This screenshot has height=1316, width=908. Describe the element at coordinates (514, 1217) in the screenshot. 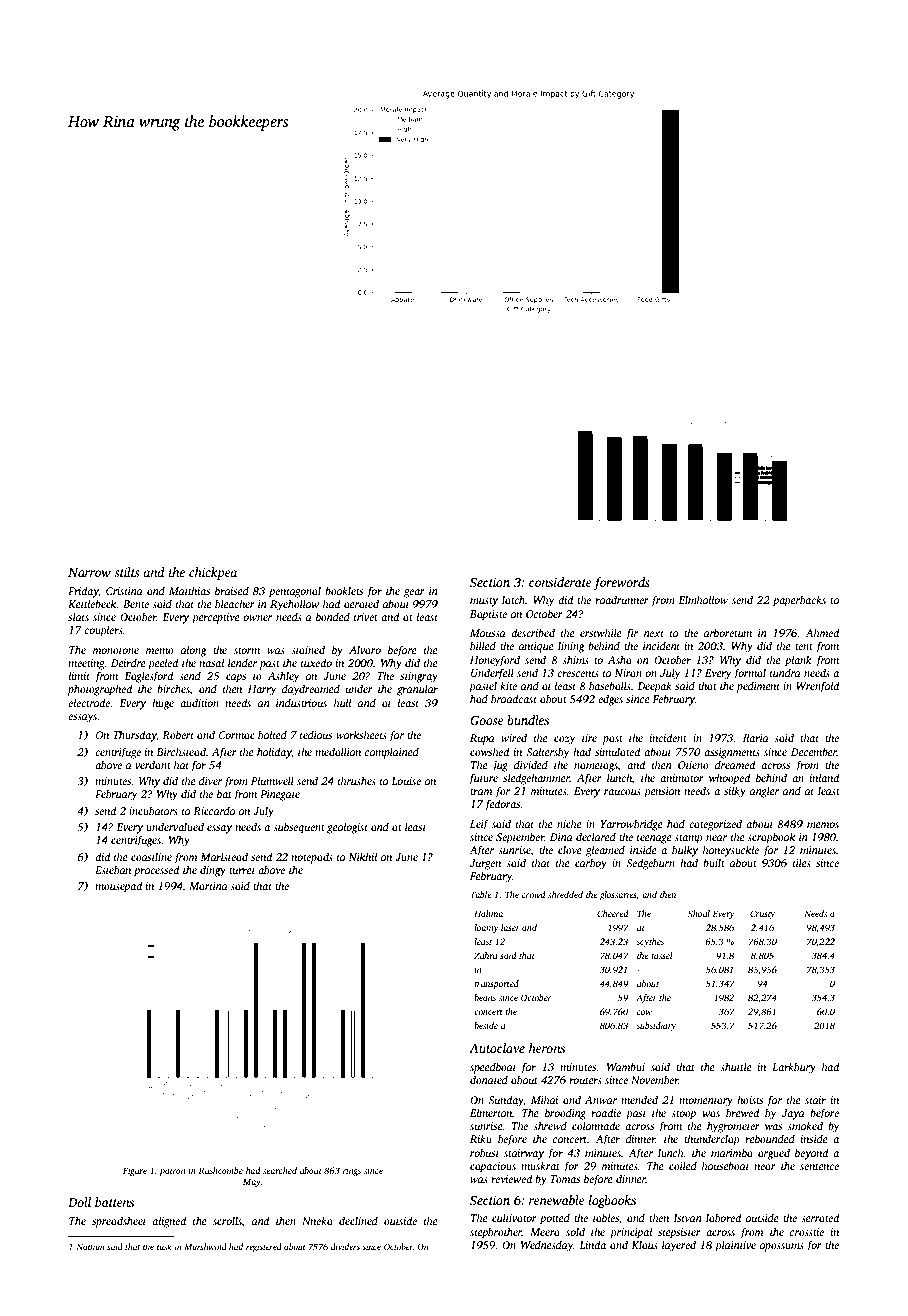

I see `cultivator` at that location.
